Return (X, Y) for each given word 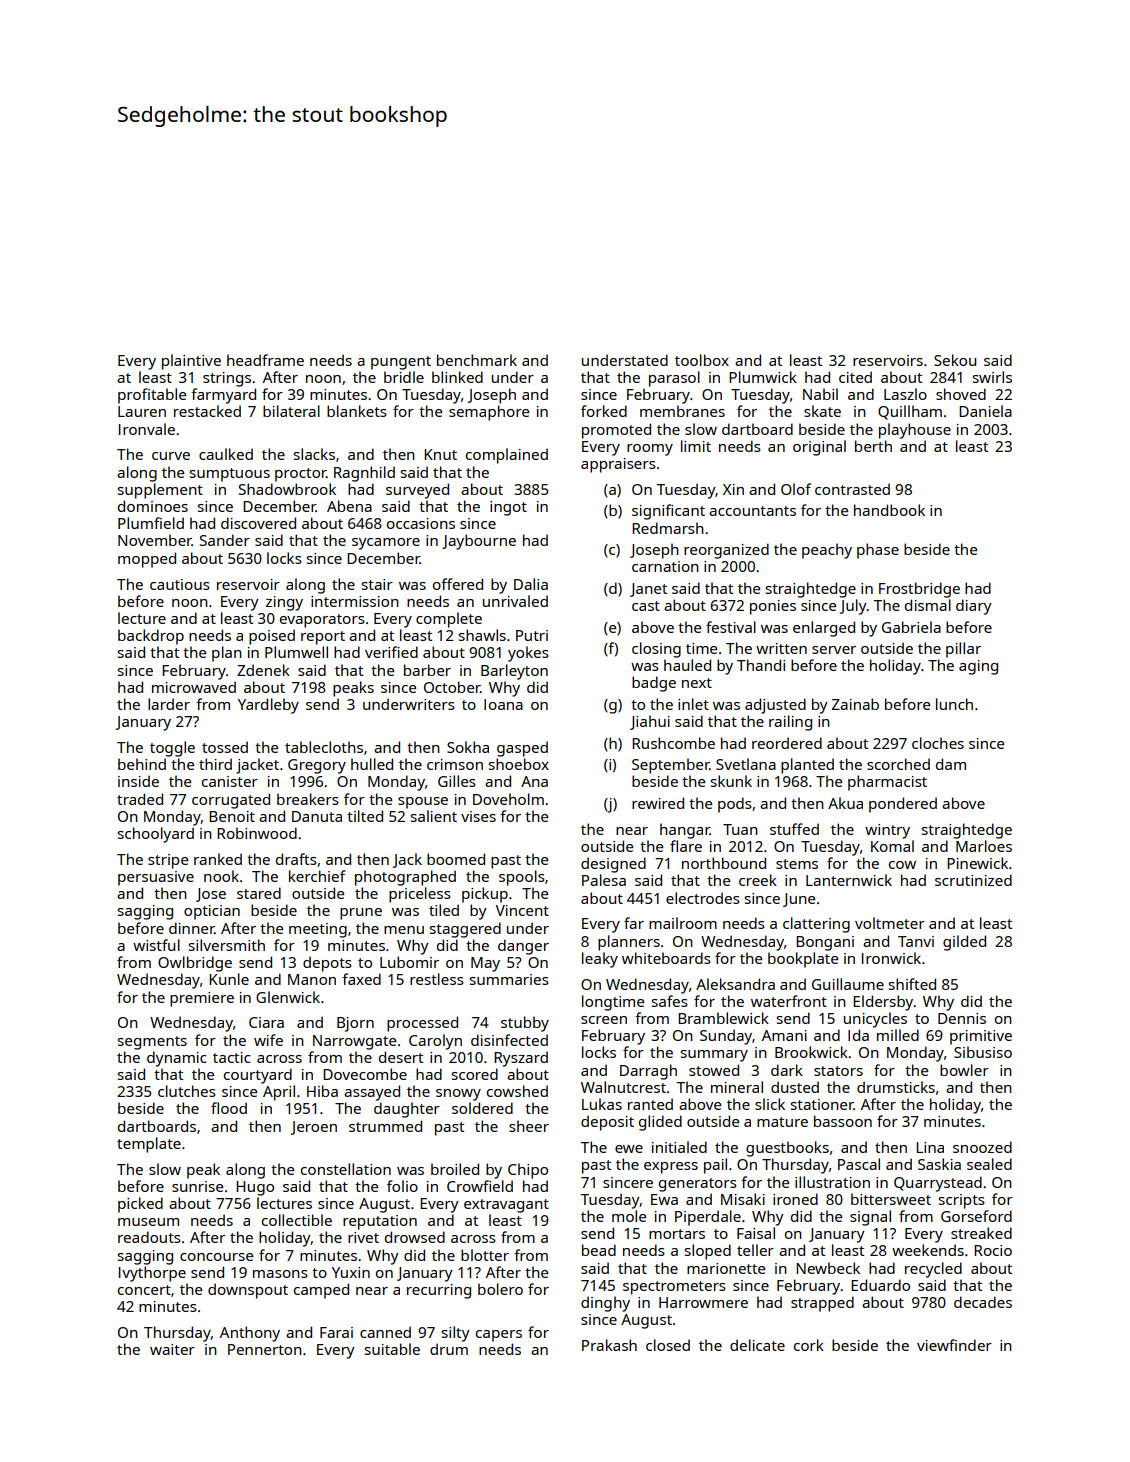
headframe (265, 360)
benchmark (477, 360)
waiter (172, 1349)
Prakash (609, 1345)
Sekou (955, 360)
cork (809, 1345)
